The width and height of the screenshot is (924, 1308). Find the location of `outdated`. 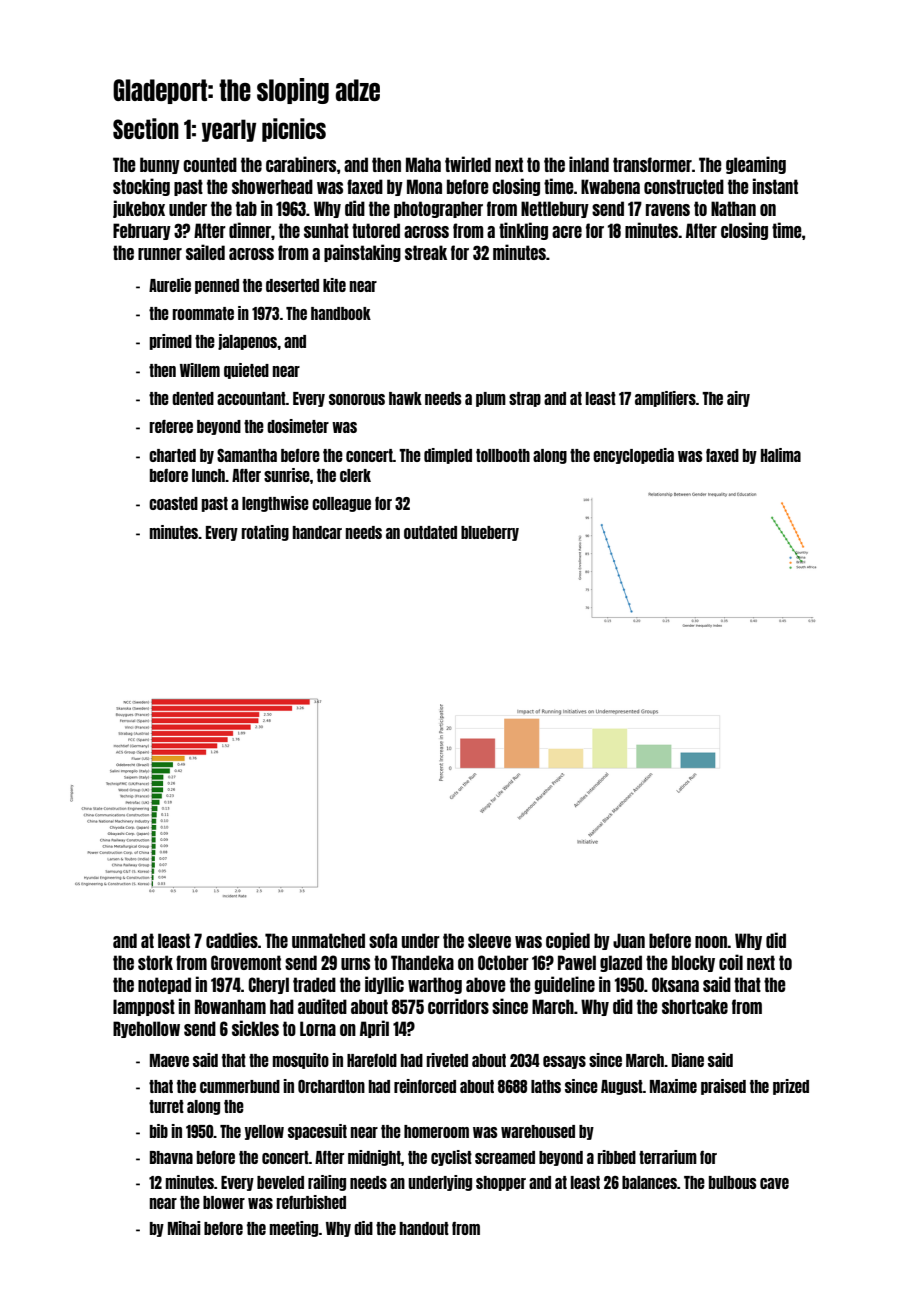

outdated is located at coordinates (430, 532).
